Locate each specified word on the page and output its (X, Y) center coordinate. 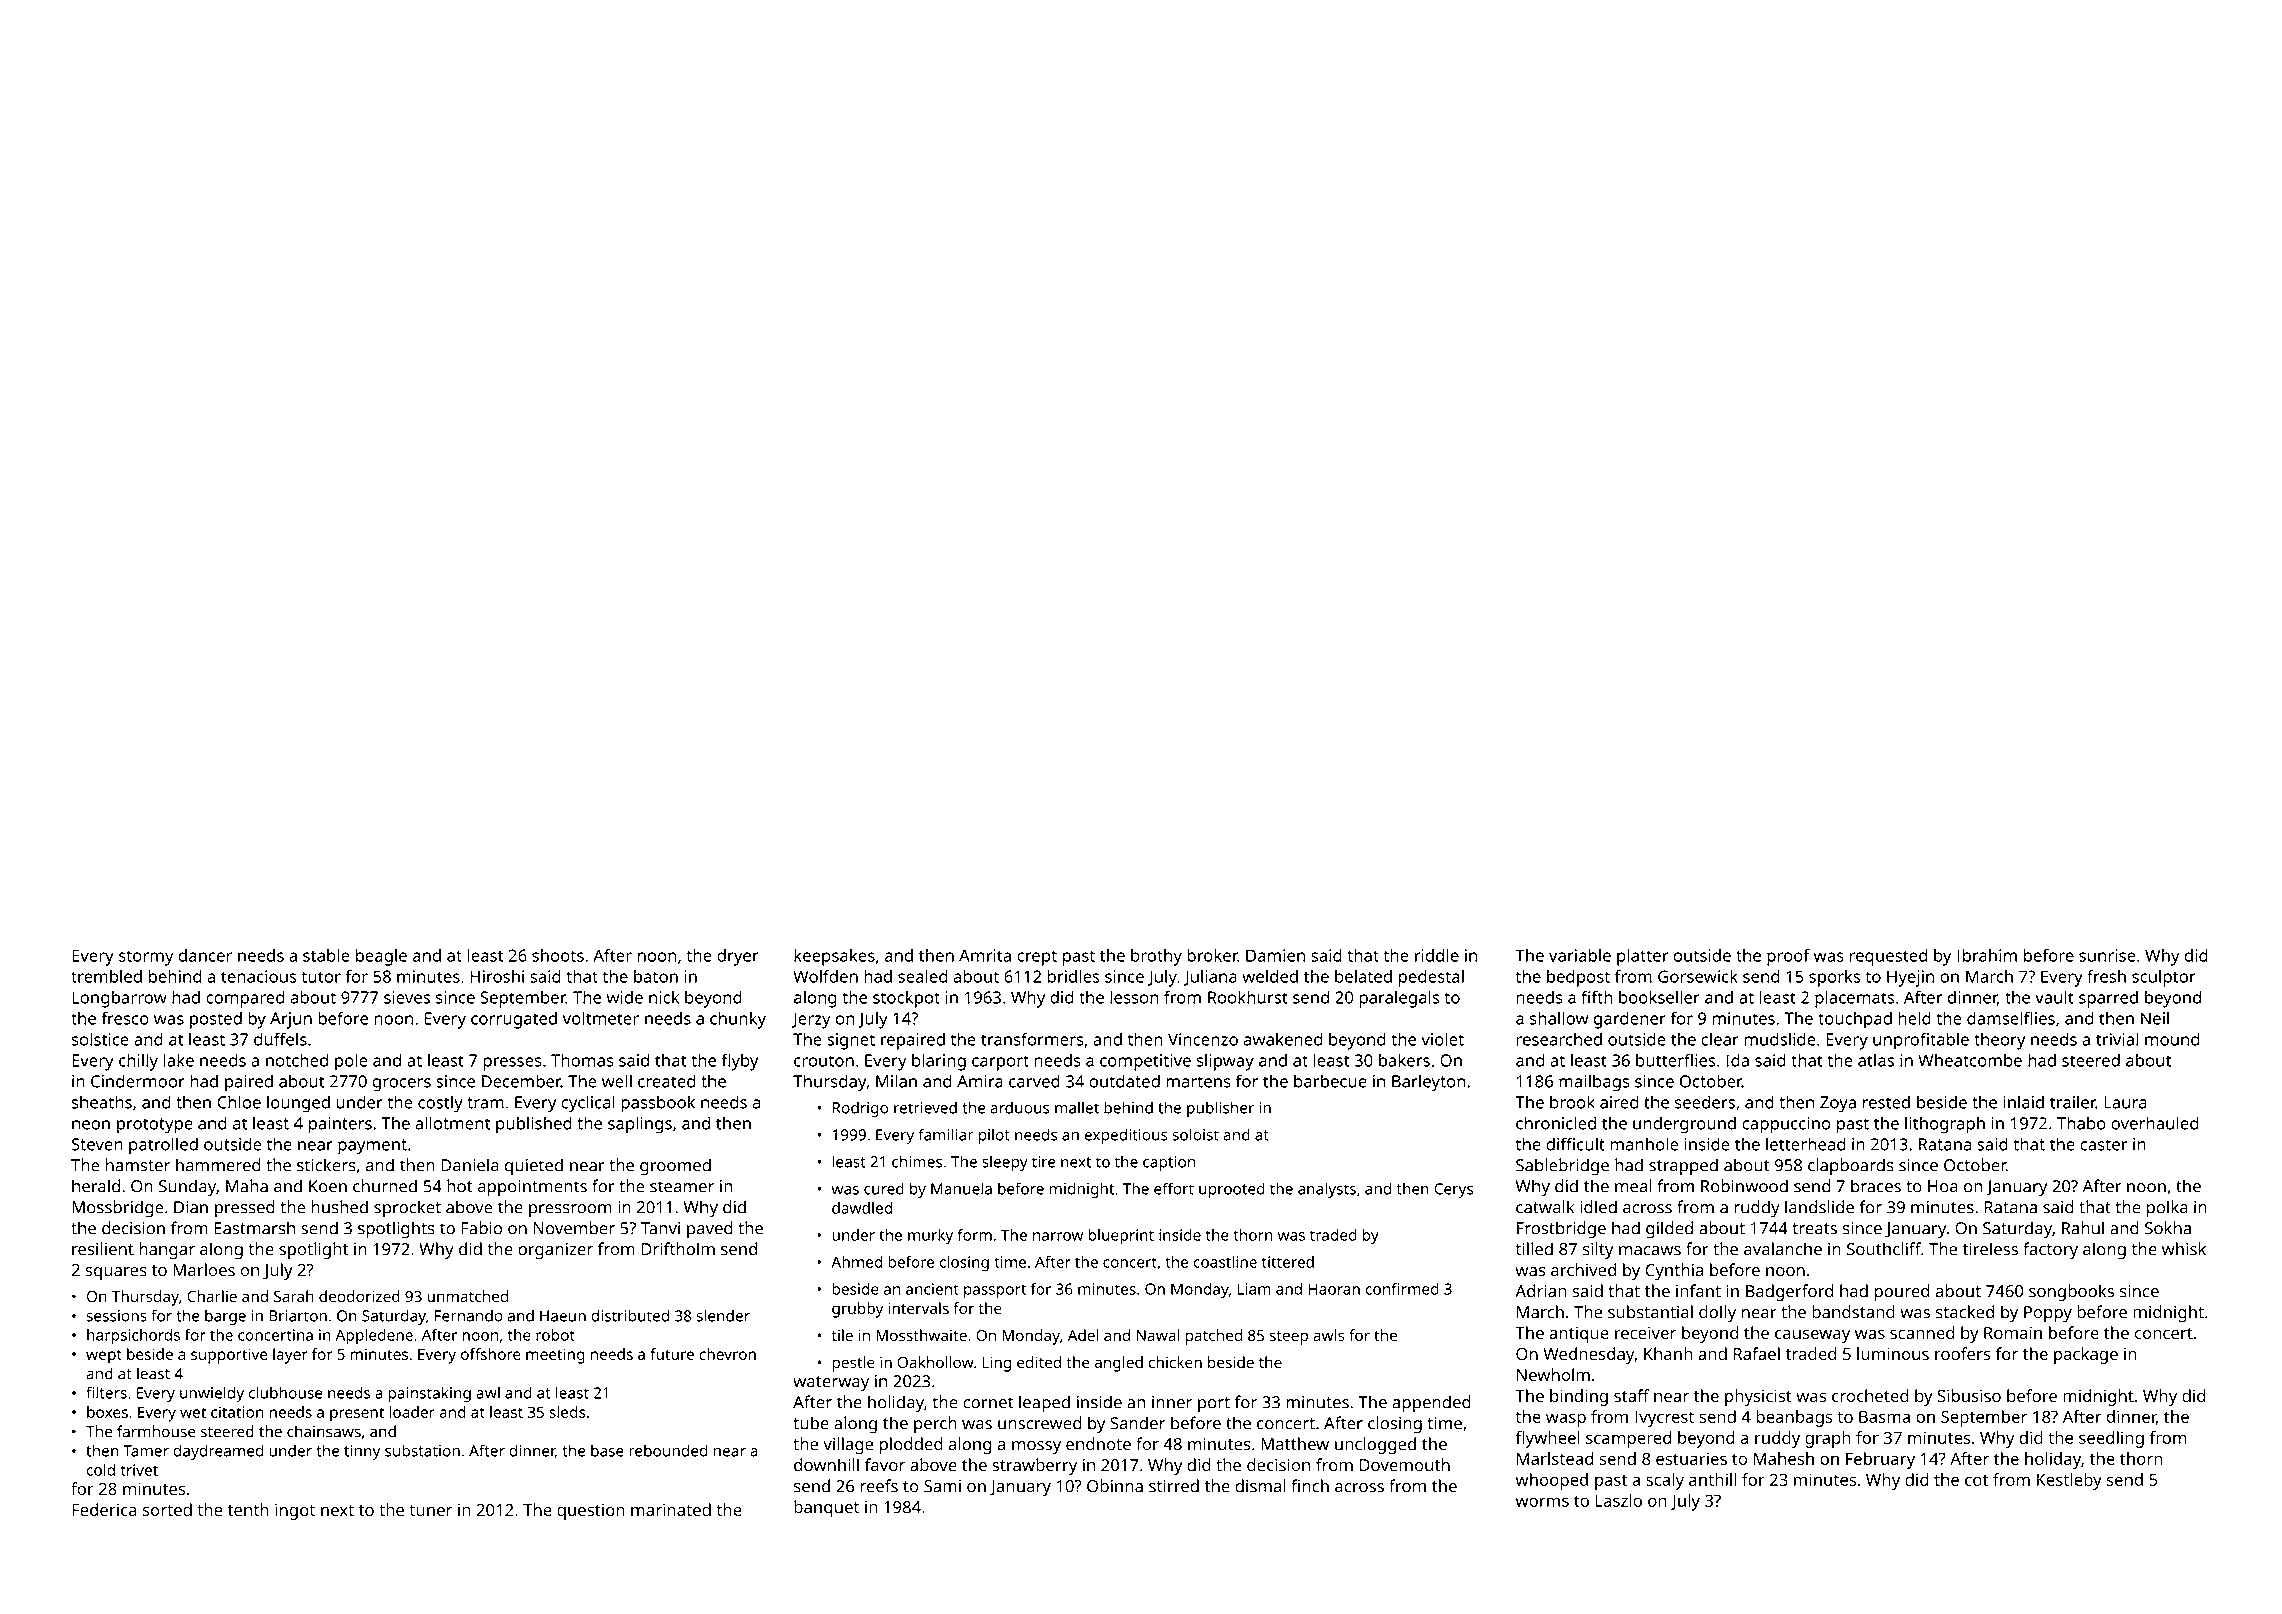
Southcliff (1884, 1249)
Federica (104, 1509)
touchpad (1855, 1020)
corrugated (514, 1020)
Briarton (298, 1316)
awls (1329, 1335)
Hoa (1943, 1186)
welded (1270, 976)
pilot (994, 1136)
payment (372, 1147)
